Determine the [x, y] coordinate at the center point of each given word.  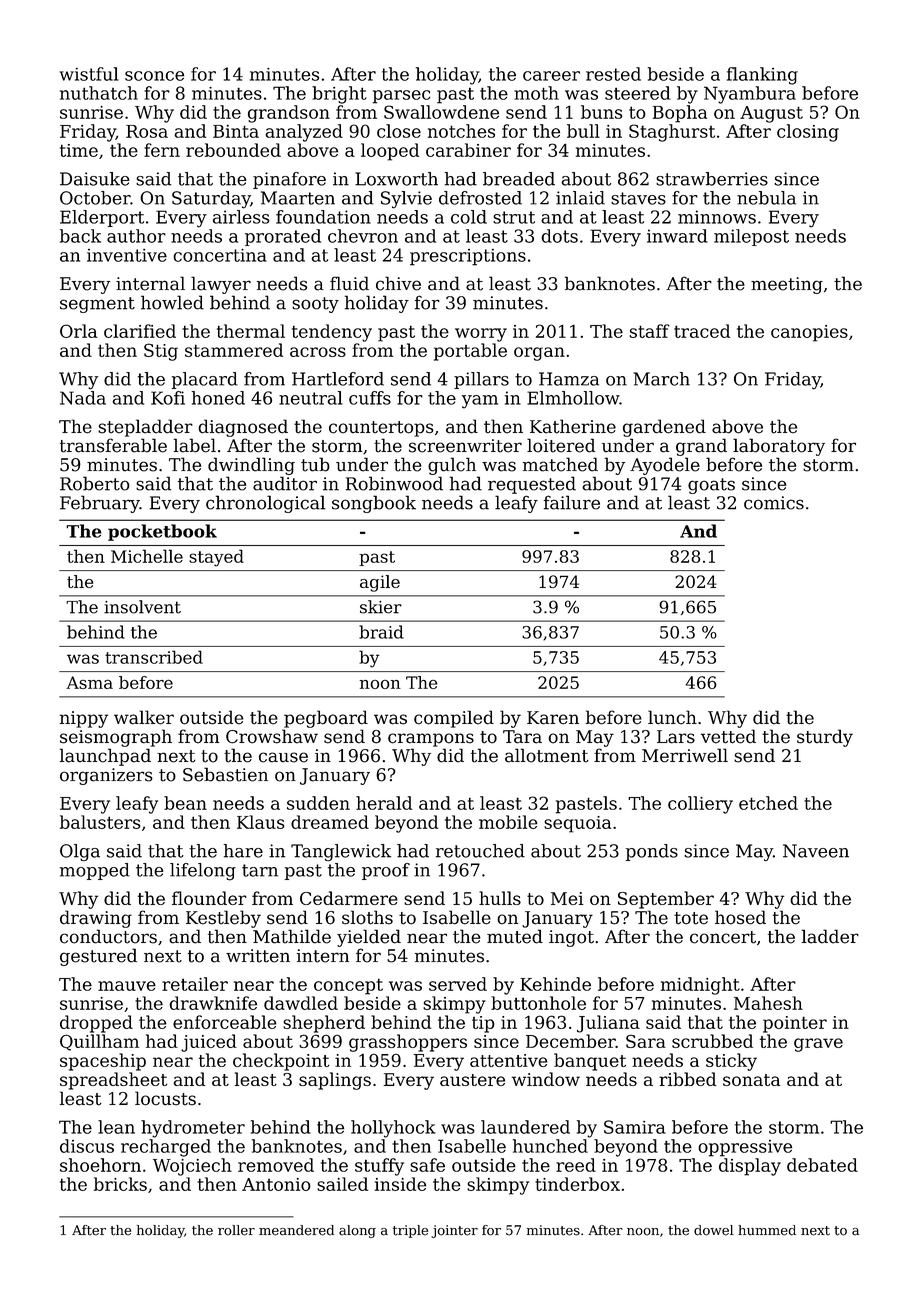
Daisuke [94, 179]
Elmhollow [573, 398]
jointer [454, 1231]
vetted [728, 736]
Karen [553, 718]
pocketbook [162, 532]
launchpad [105, 757]
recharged [166, 1148]
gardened [664, 428]
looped [390, 152]
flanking [762, 76]
